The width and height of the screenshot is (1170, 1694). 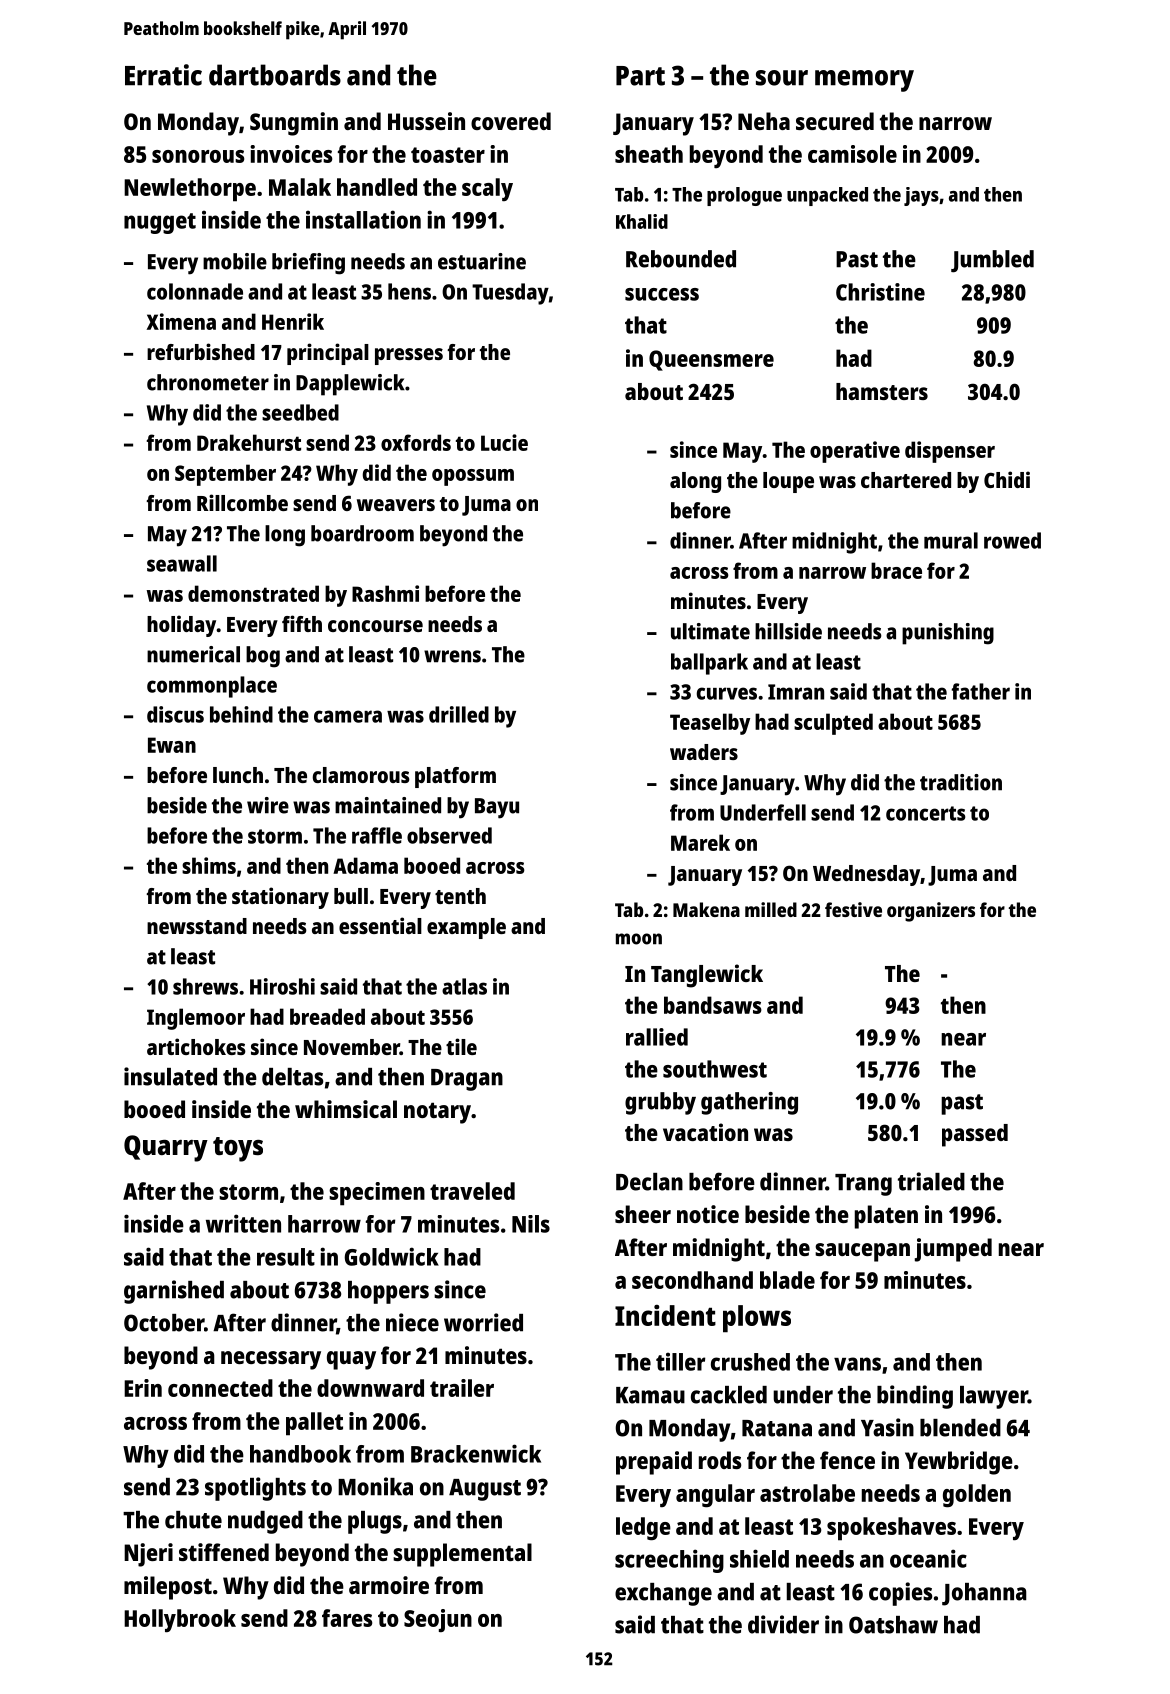 I want to click on Sungmin, so click(x=294, y=124).
